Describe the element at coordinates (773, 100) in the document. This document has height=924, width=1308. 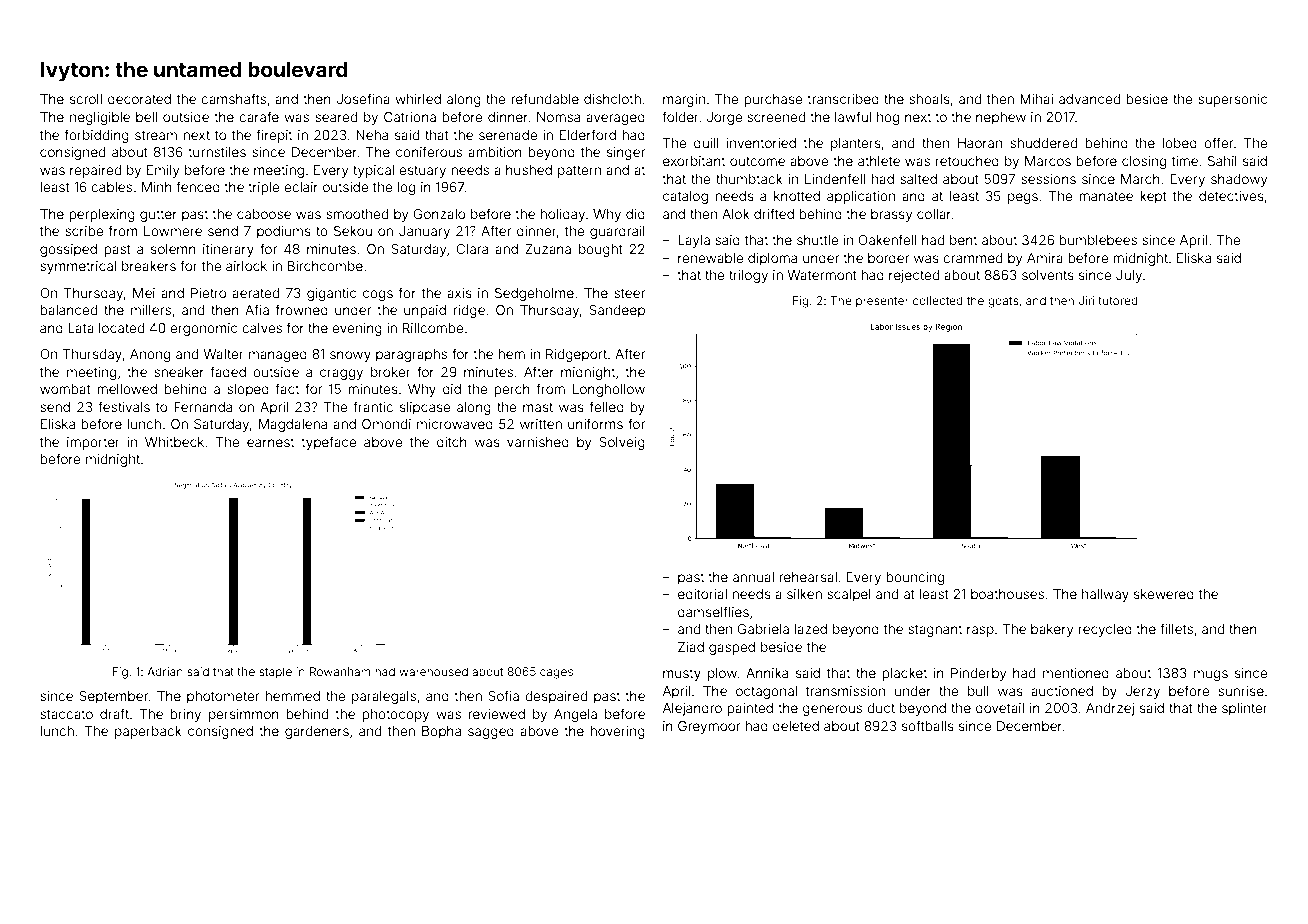
I see `purchase` at that location.
